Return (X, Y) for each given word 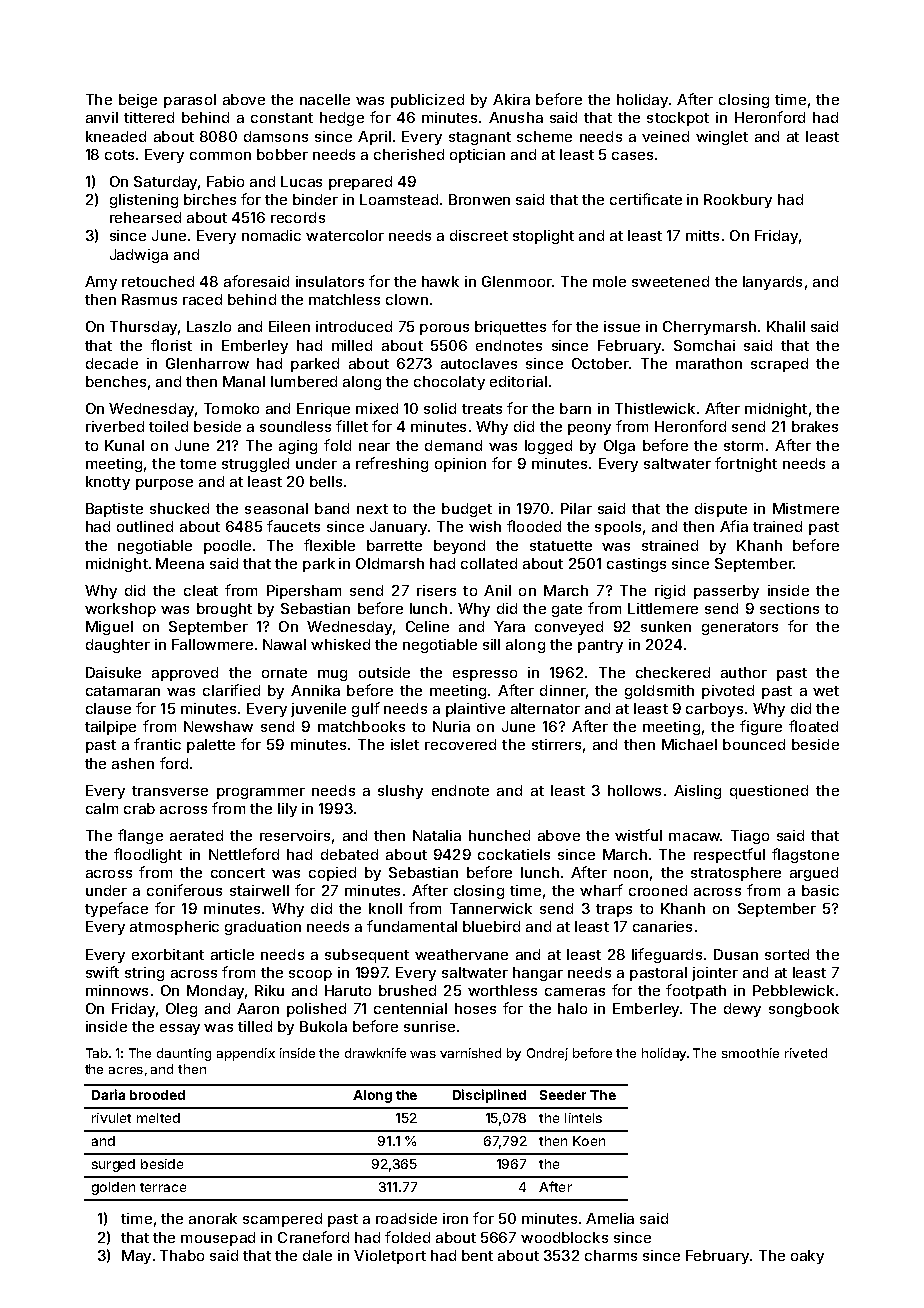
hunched (499, 835)
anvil (102, 117)
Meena (180, 563)
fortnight (746, 464)
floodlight (148, 855)
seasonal (276, 508)
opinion (460, 465)
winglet (722, 138)
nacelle (325, 99)
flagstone (805, 855)
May (136, 1257)
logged (548, 447)
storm (743, 446)
